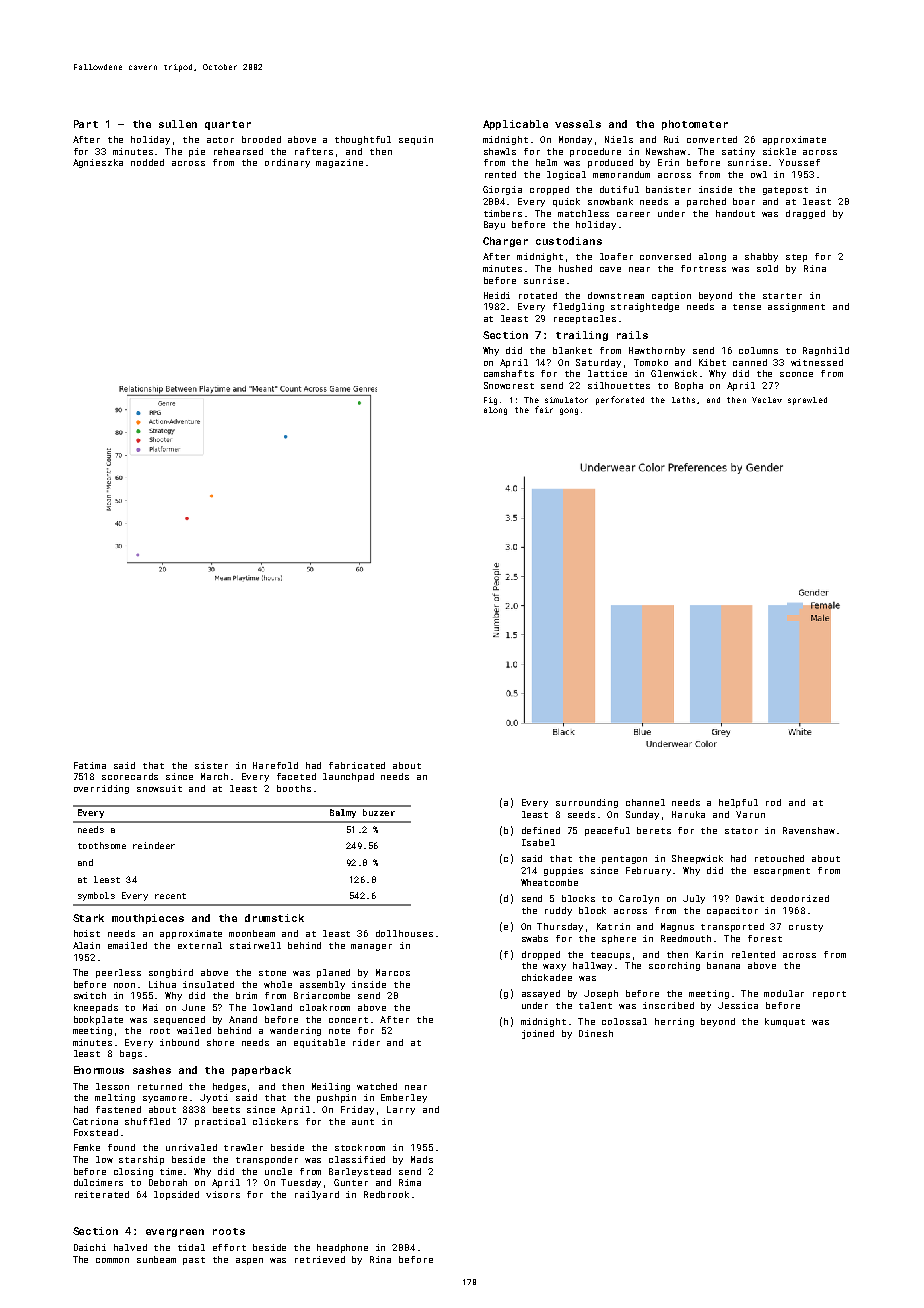 Image resolution: width=924 pixels, height=1308 pixels. What do you see at coordinates (229, 1247) in the screenshot?
I see `effort` at bounding box center [229, 1247].
